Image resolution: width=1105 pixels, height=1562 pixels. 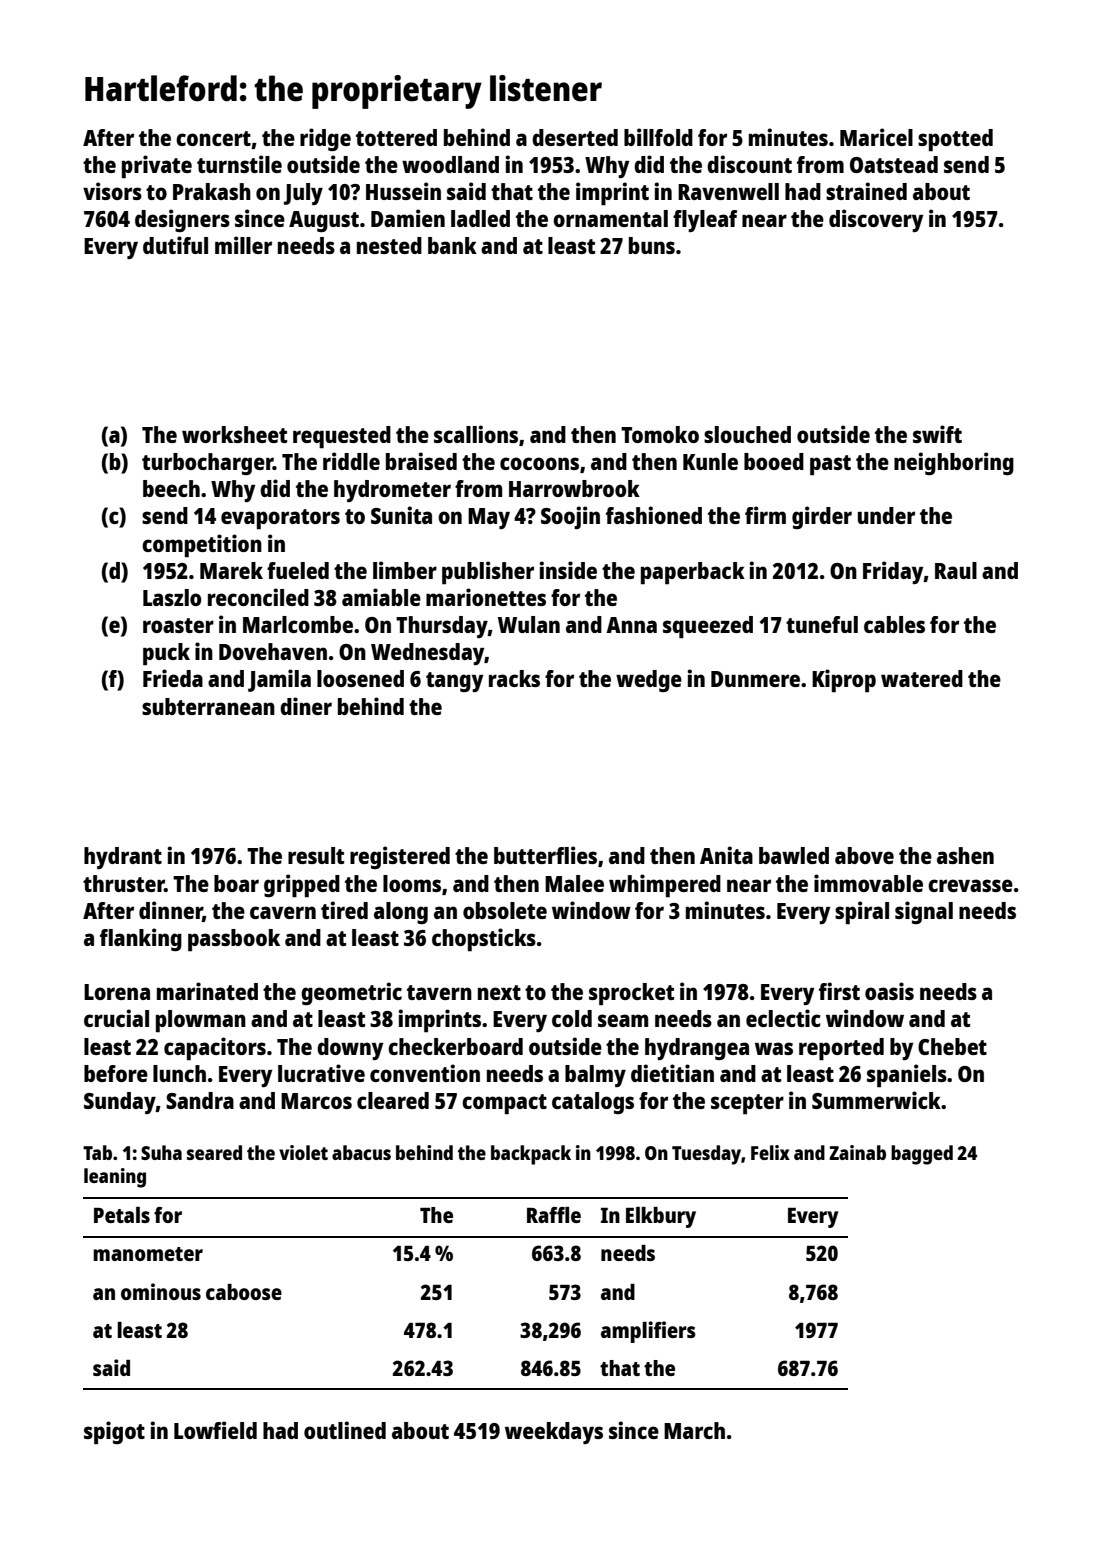 What do you see at coordinates (345, 1430) in the image?
I see `outlined` at bounding box center [345, 1430].
